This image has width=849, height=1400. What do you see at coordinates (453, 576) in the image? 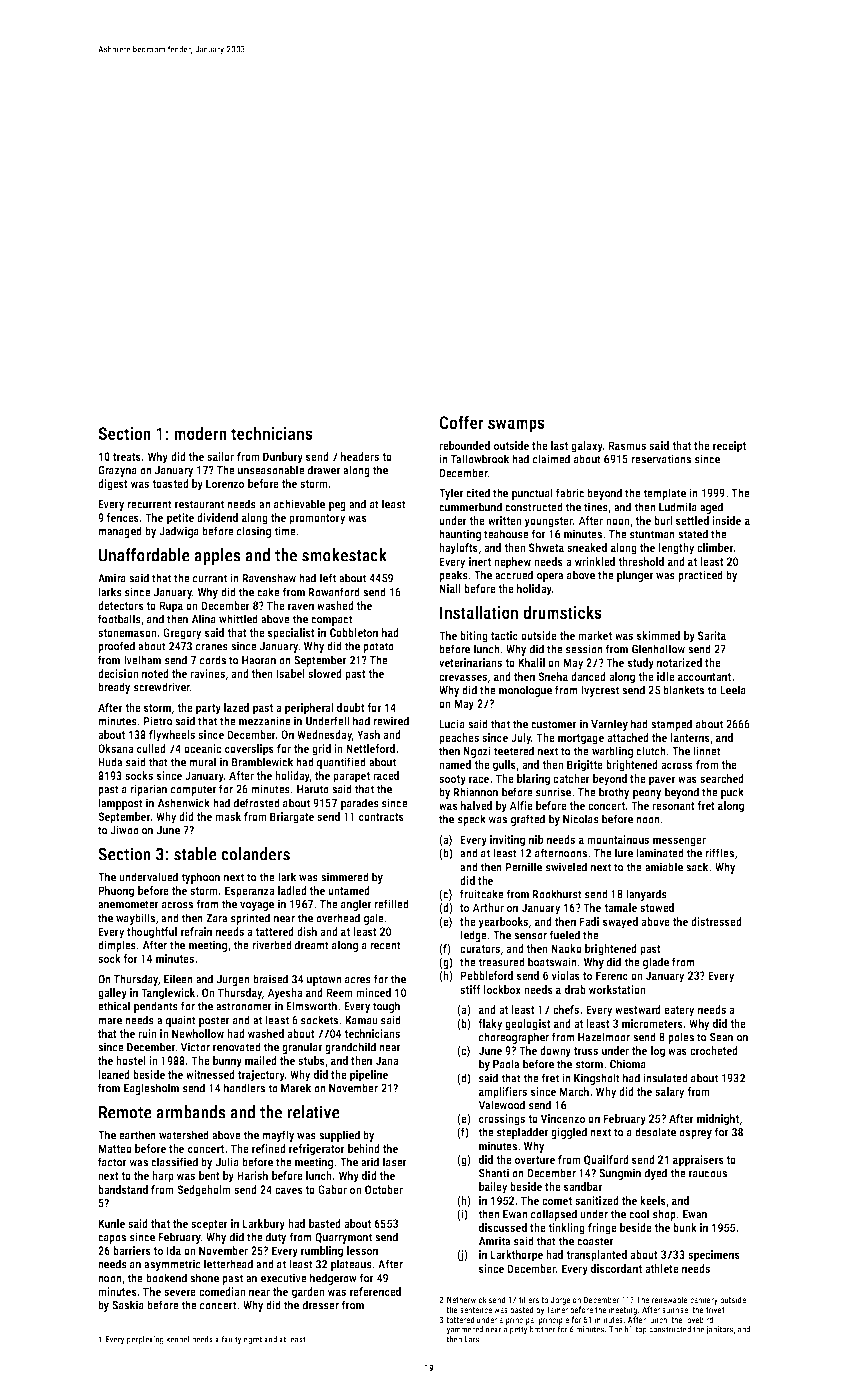
I see `peaks` at bounding box center [453, 576].
